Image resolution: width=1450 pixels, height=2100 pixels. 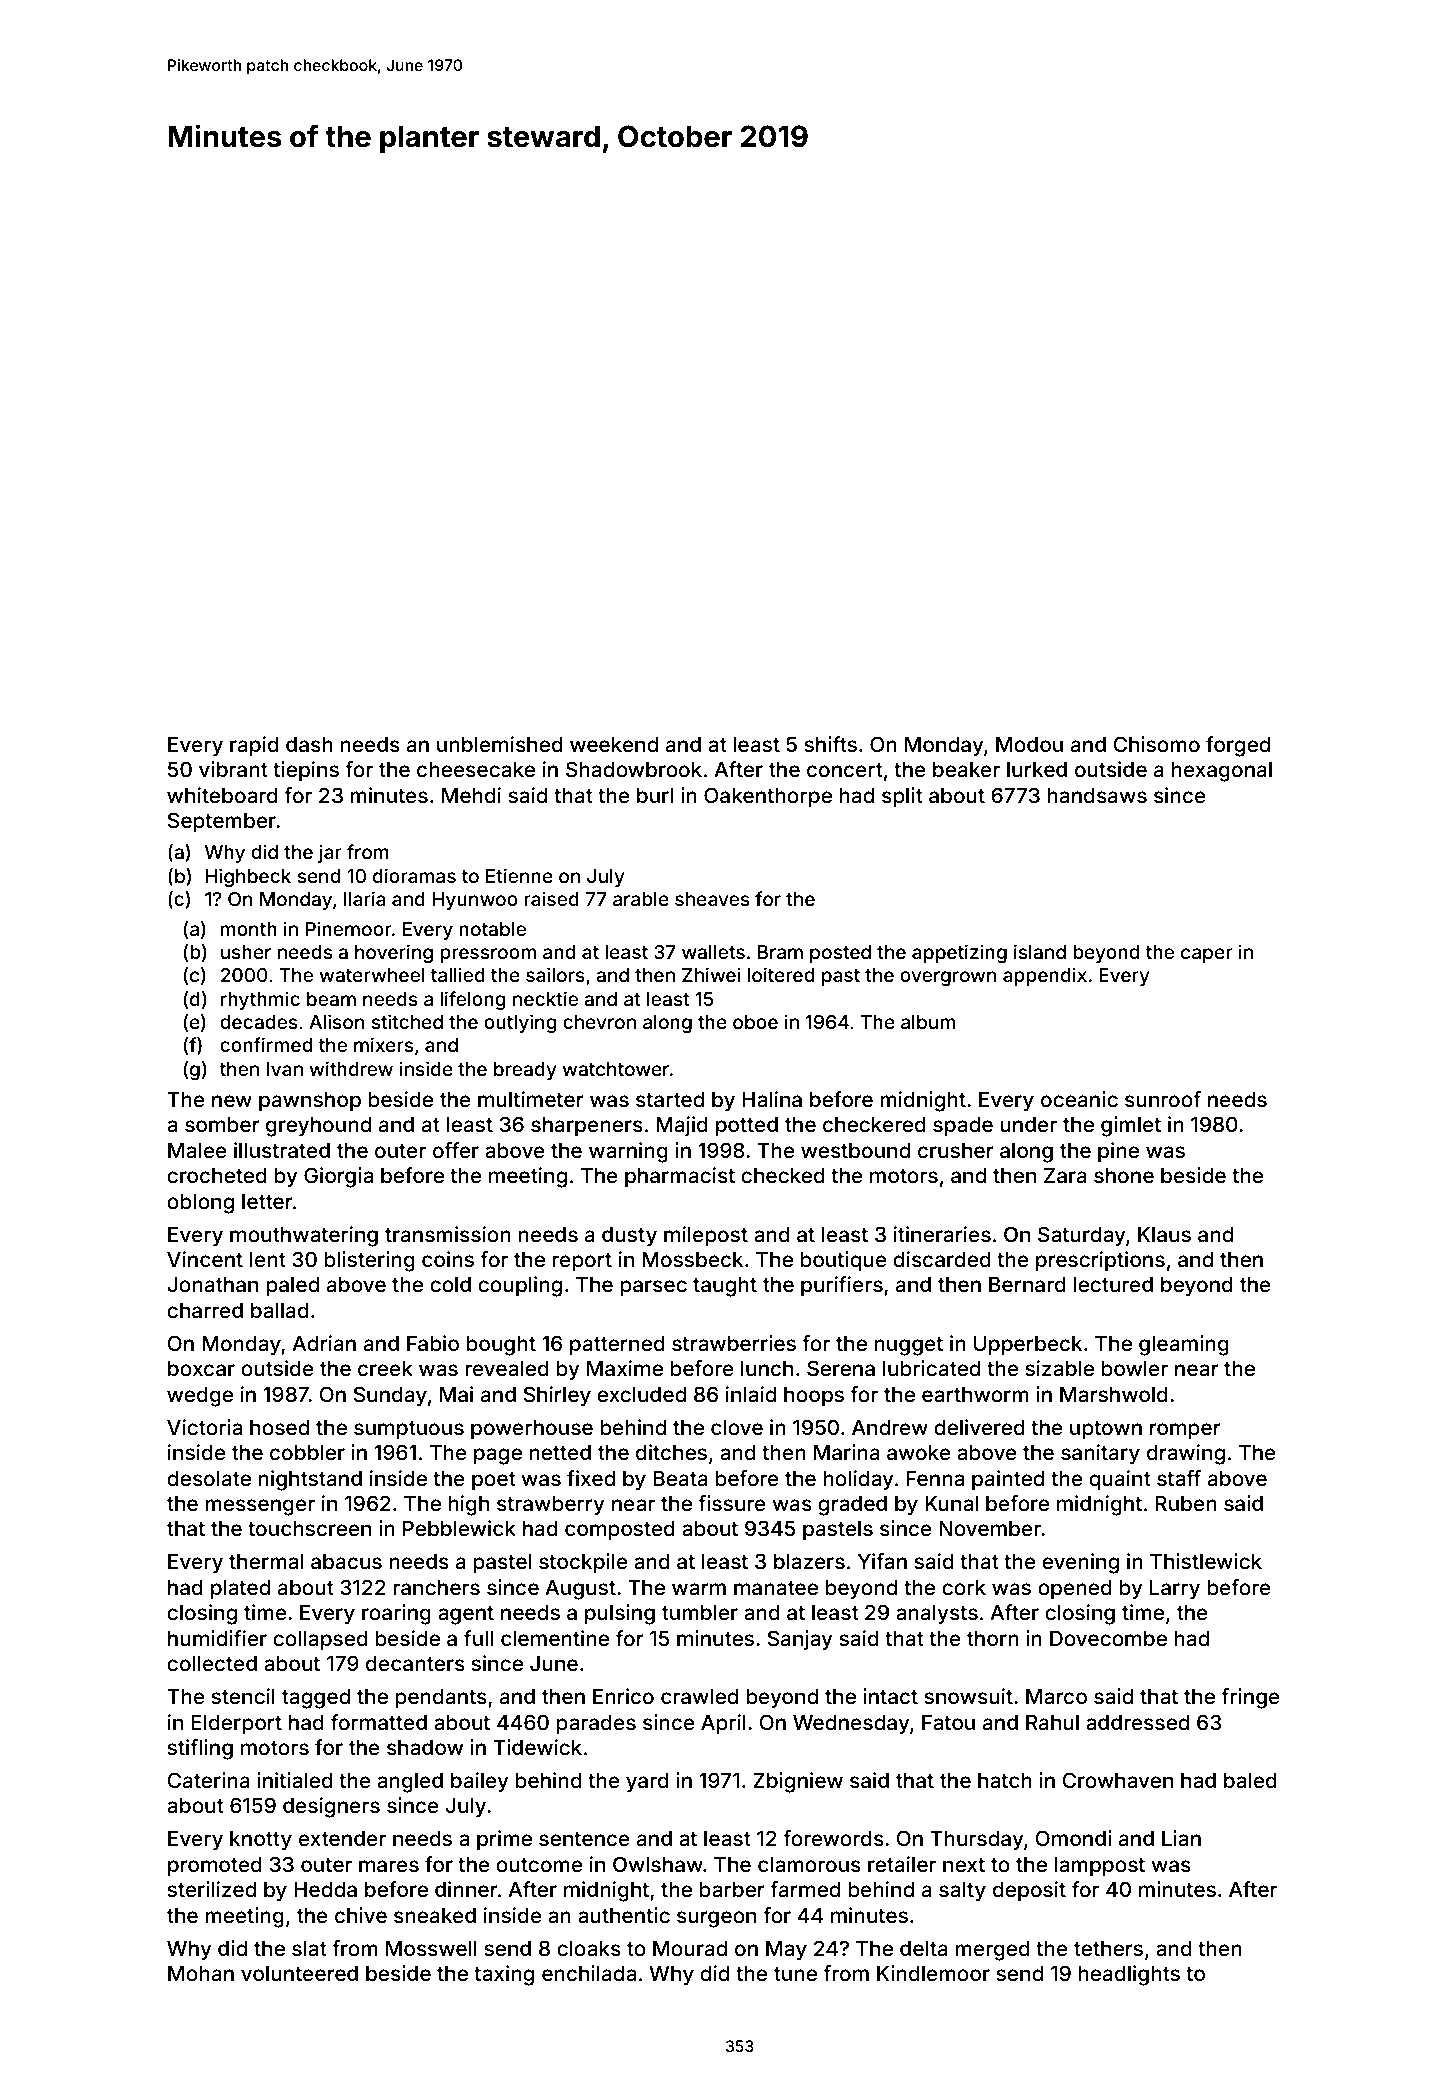 I want to click on shifts, so click(x=830, y=744).
